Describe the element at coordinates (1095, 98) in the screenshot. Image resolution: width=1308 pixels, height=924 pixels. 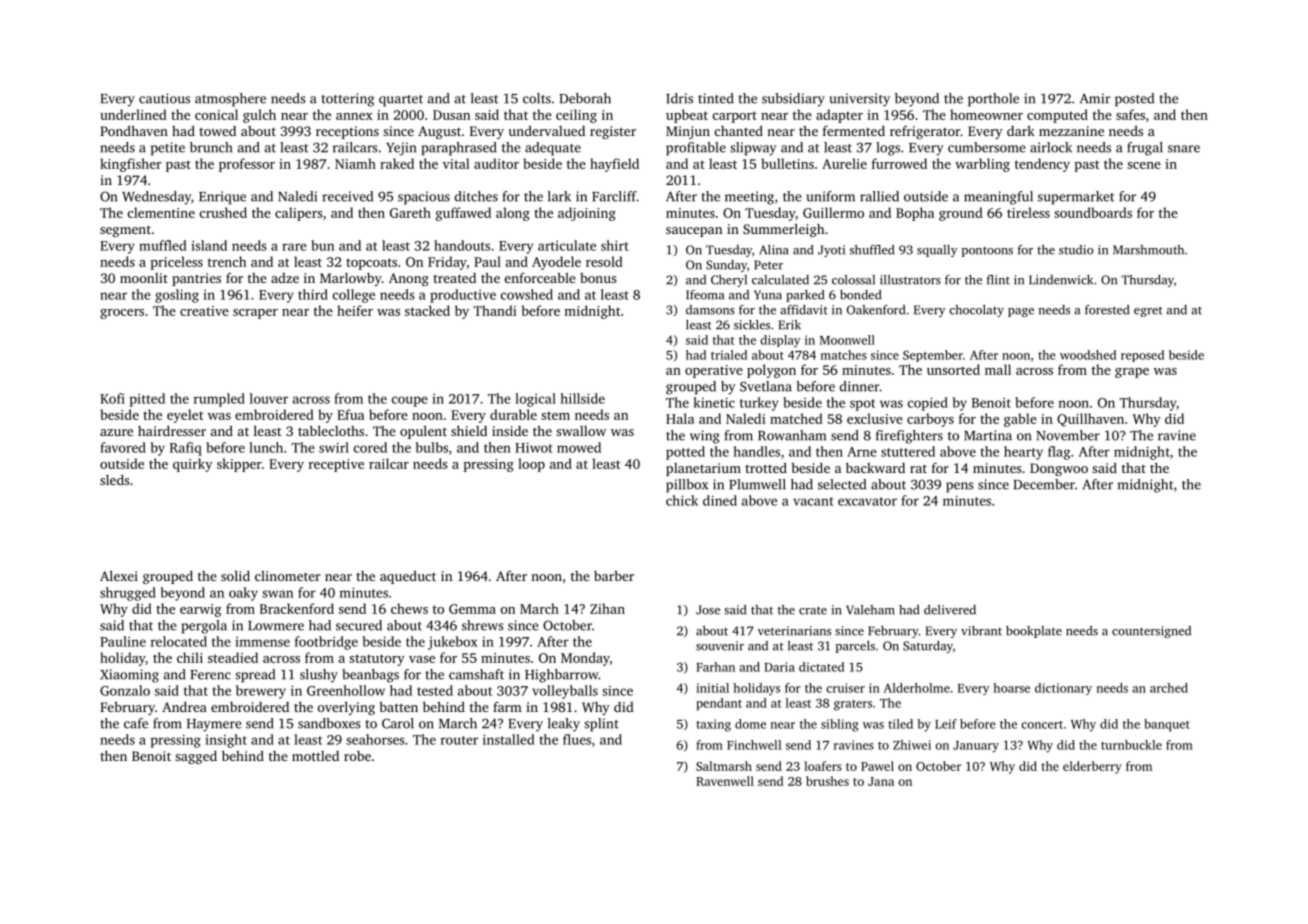
I see `Amir` at that location.
